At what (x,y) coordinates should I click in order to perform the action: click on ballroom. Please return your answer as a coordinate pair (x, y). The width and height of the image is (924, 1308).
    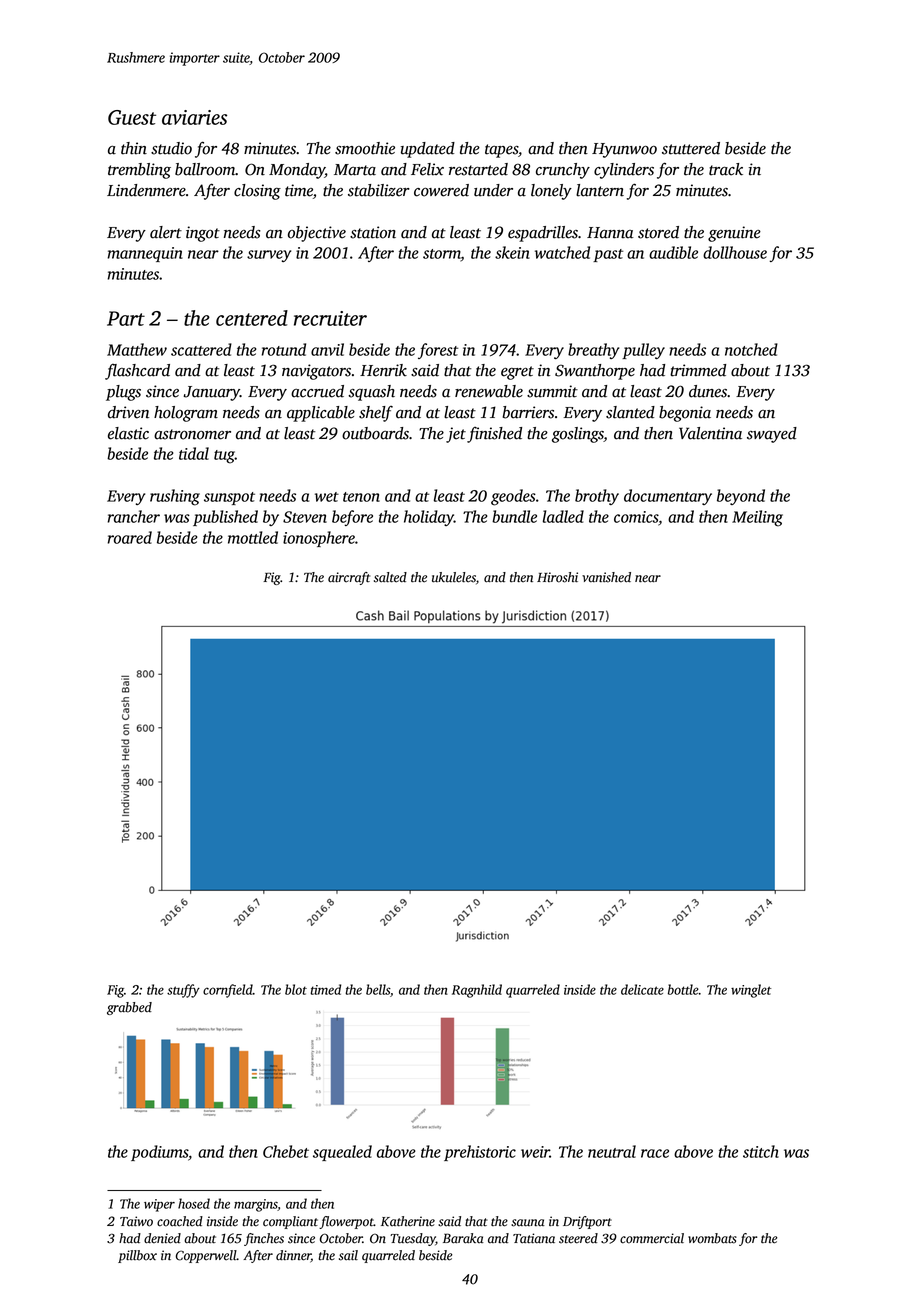
    Looking at the image, I should click on (205, 169).
